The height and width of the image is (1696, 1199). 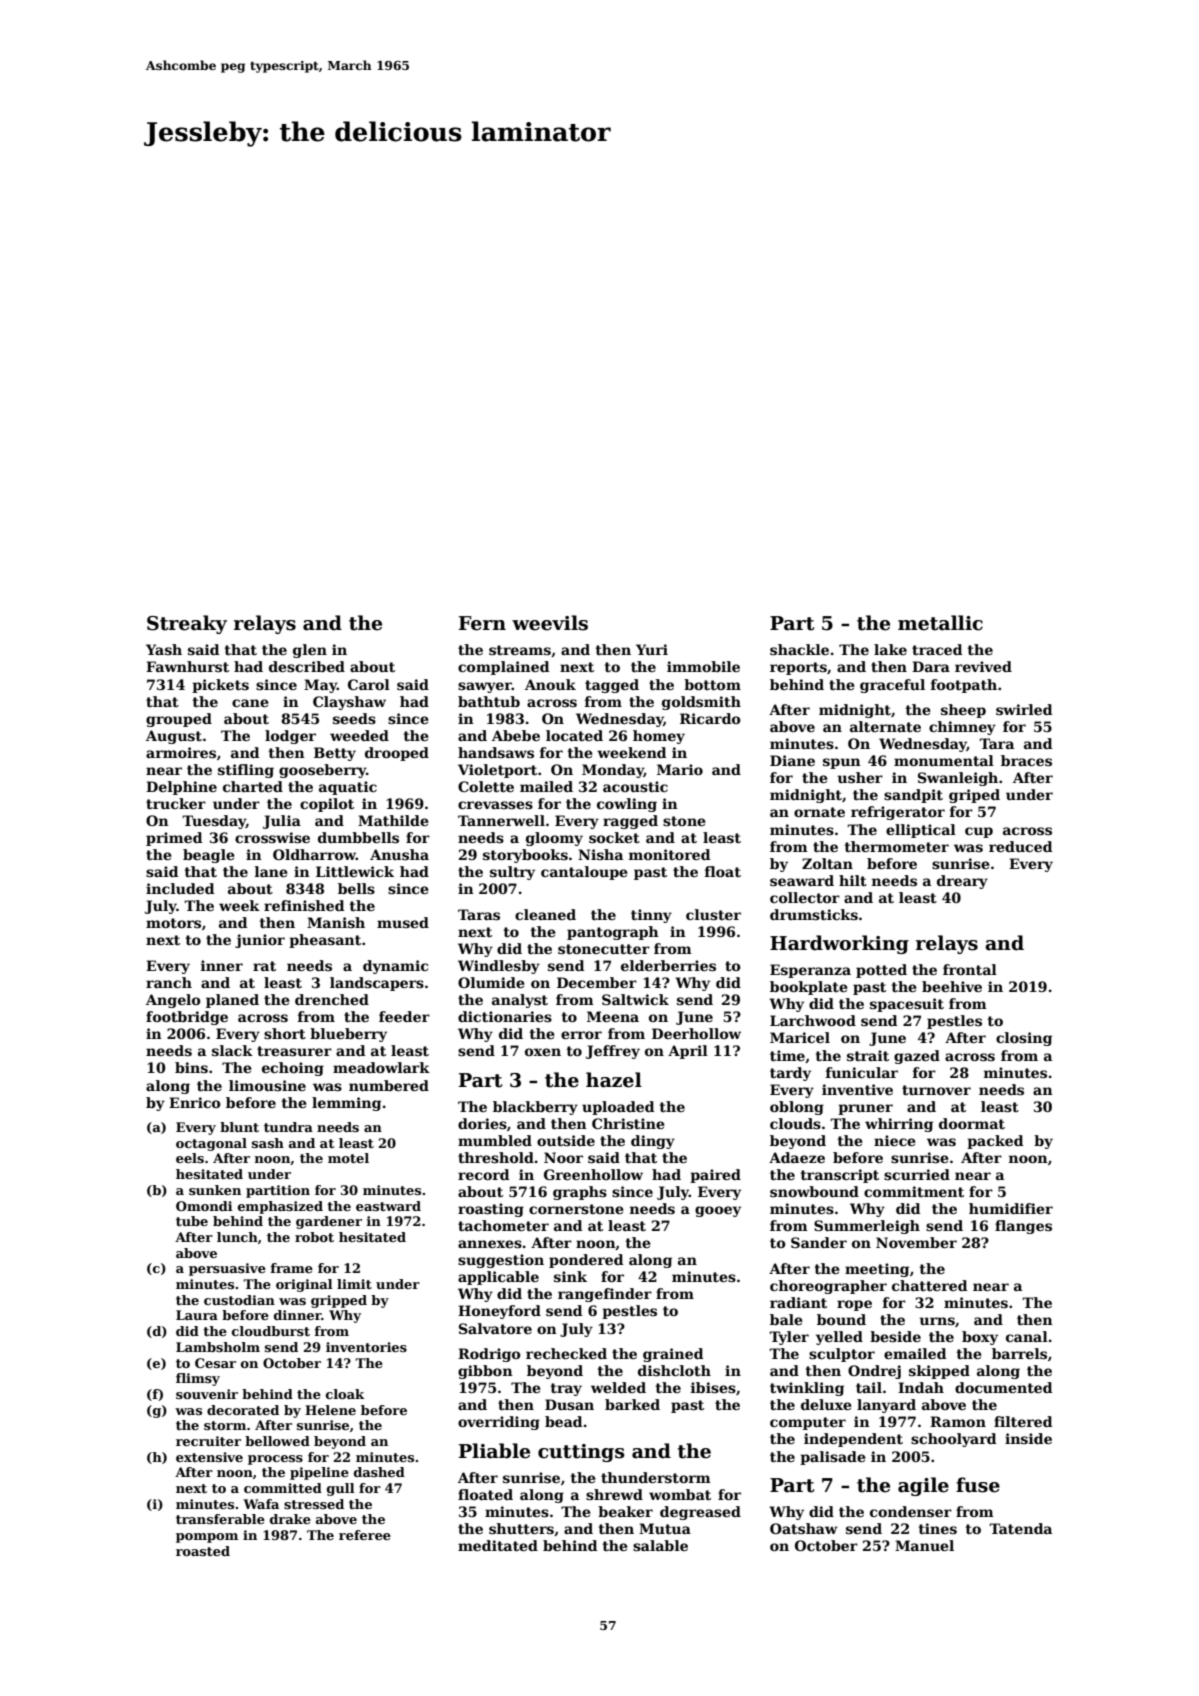 What do you see at coordinates (203, 1551) in the image?
I see `roasted` at bounding box center [203, 1551].
